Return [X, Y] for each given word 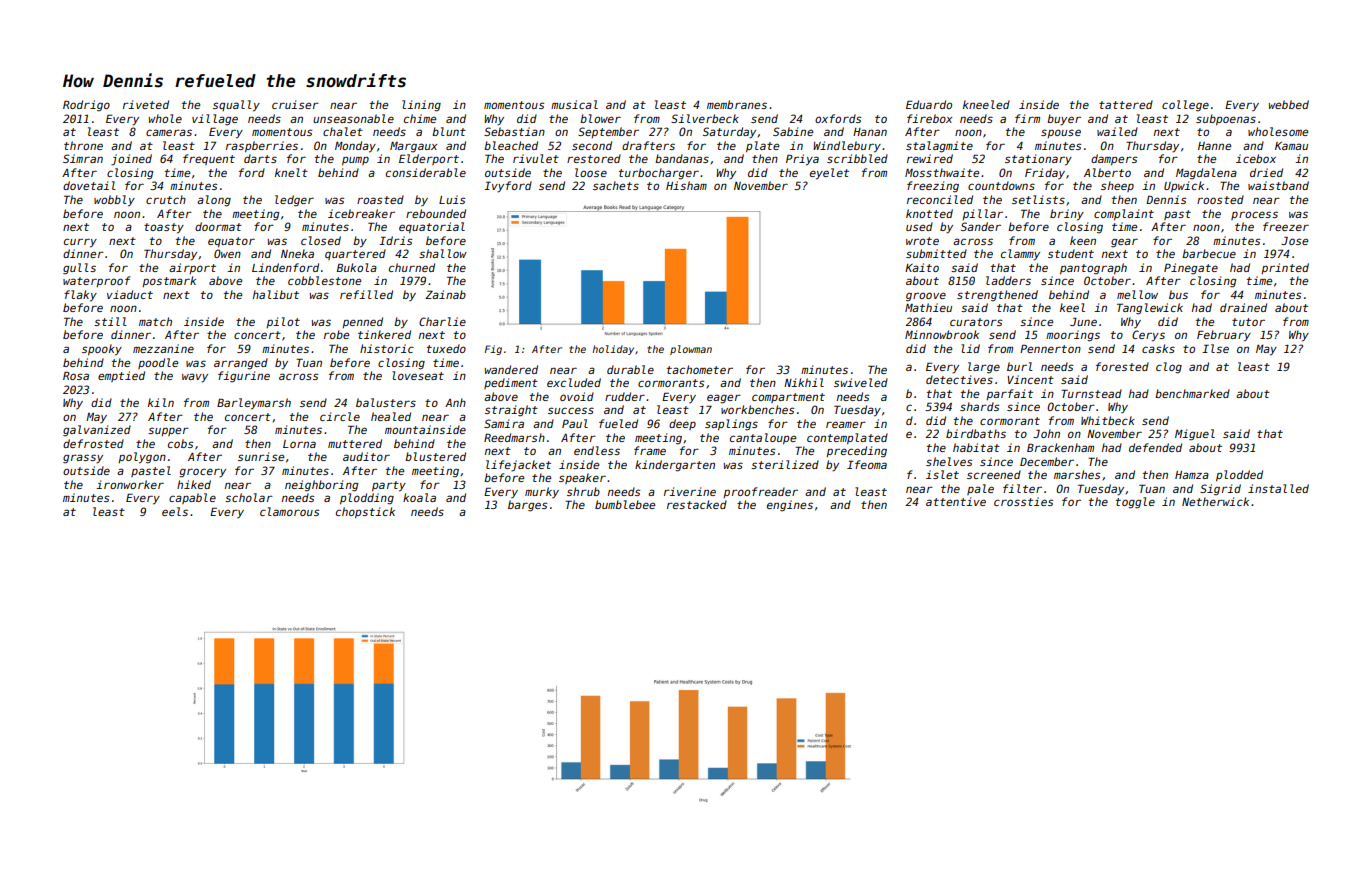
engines [790, 506]
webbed [1289, 104]
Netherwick [1215, 501]
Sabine [793, 131]
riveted [146, 104]
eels [175, 511]
